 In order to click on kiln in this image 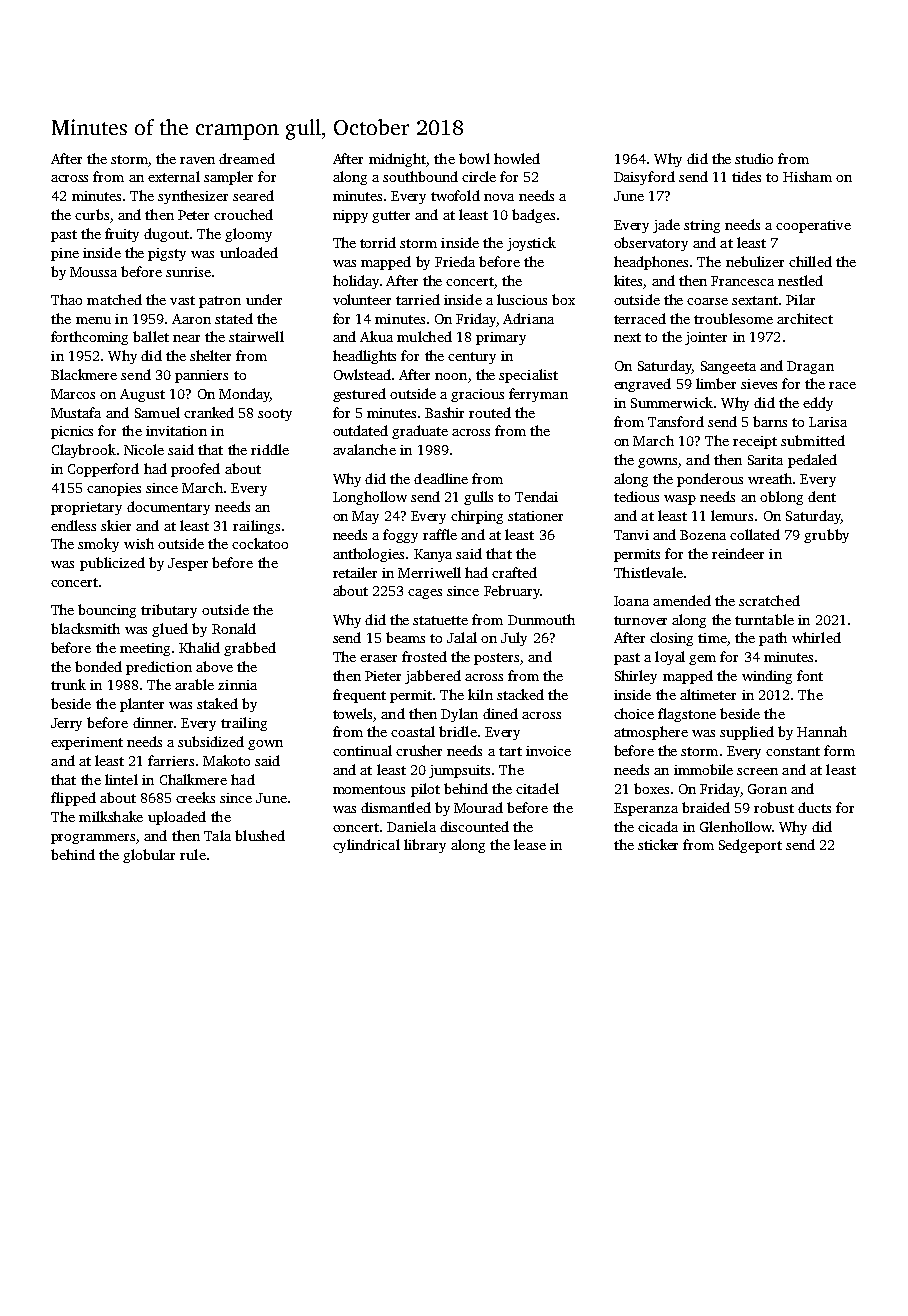, I will do `click(480, 694)`.
